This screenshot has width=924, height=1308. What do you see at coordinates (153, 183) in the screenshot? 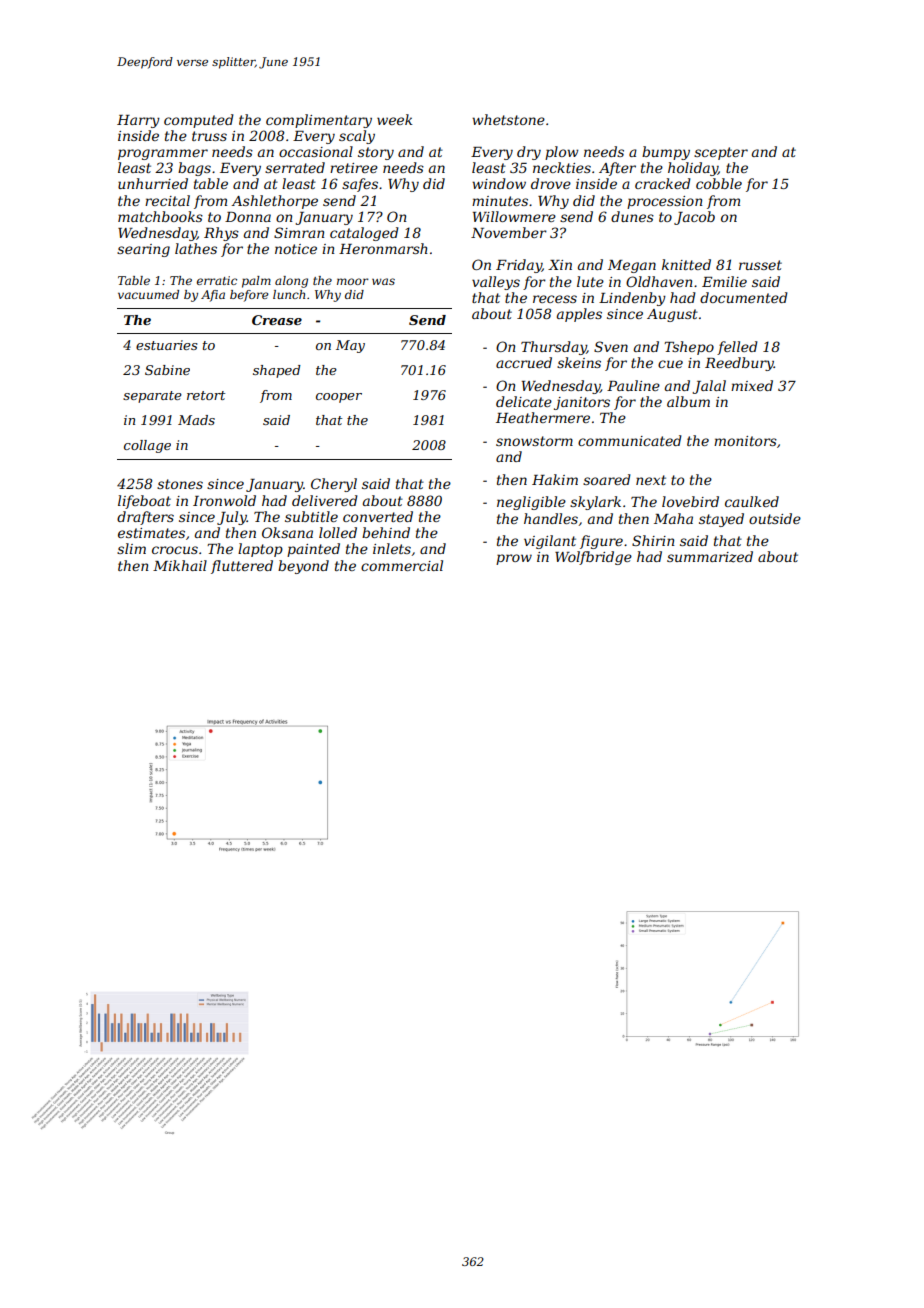
I see `unhurried` at bounding box center [153, 183].
